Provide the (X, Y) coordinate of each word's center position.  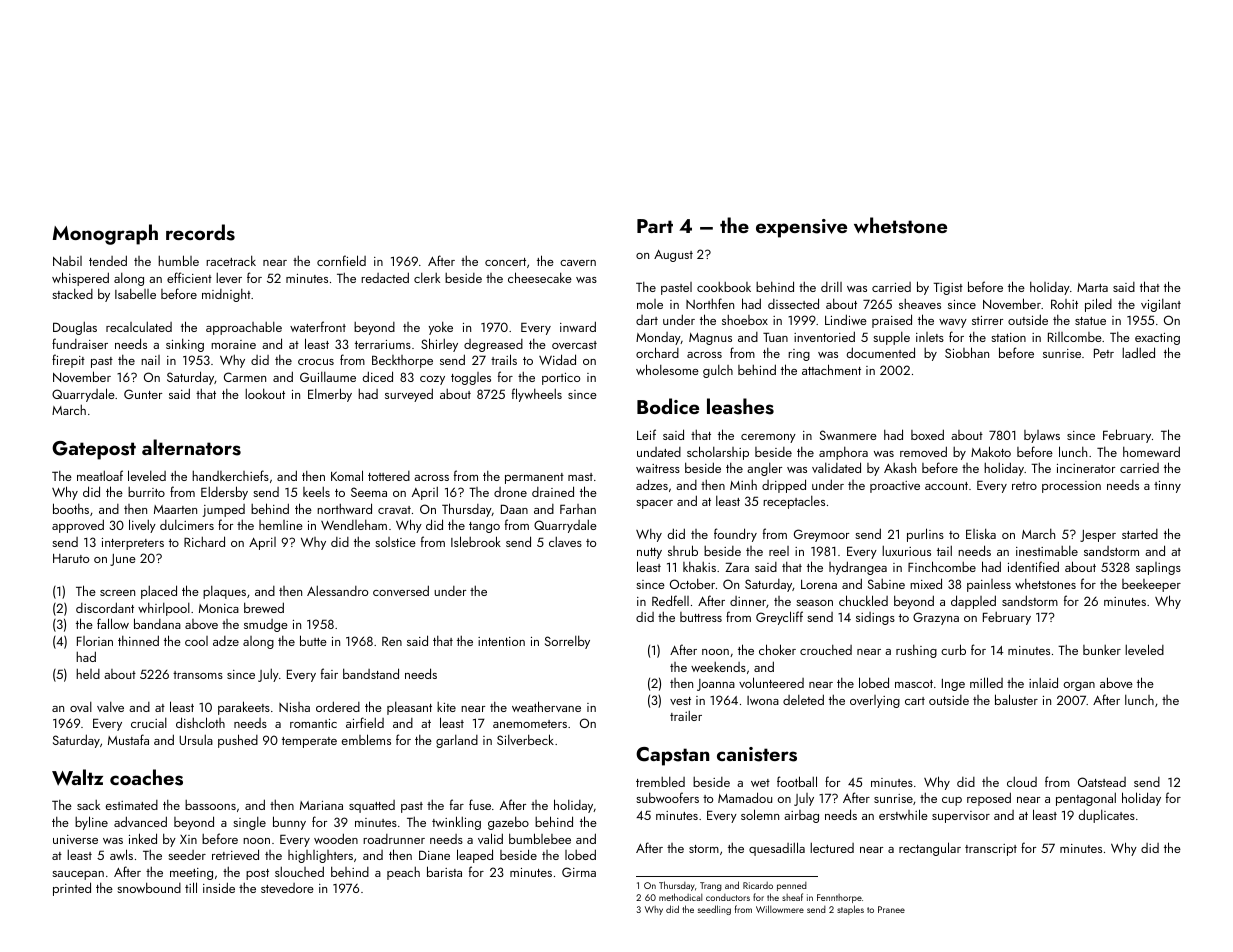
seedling (714, 910)
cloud (1022, 782)
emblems (366, 739)
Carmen (245, 377)
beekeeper (1151, 585)
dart (647, 320)
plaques (224, 592)
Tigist (948, 288)
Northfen (710, 303)
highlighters (320, 856)
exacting (1157, 339)
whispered (80, 279)
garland (457, 741)
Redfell (670, 600)
